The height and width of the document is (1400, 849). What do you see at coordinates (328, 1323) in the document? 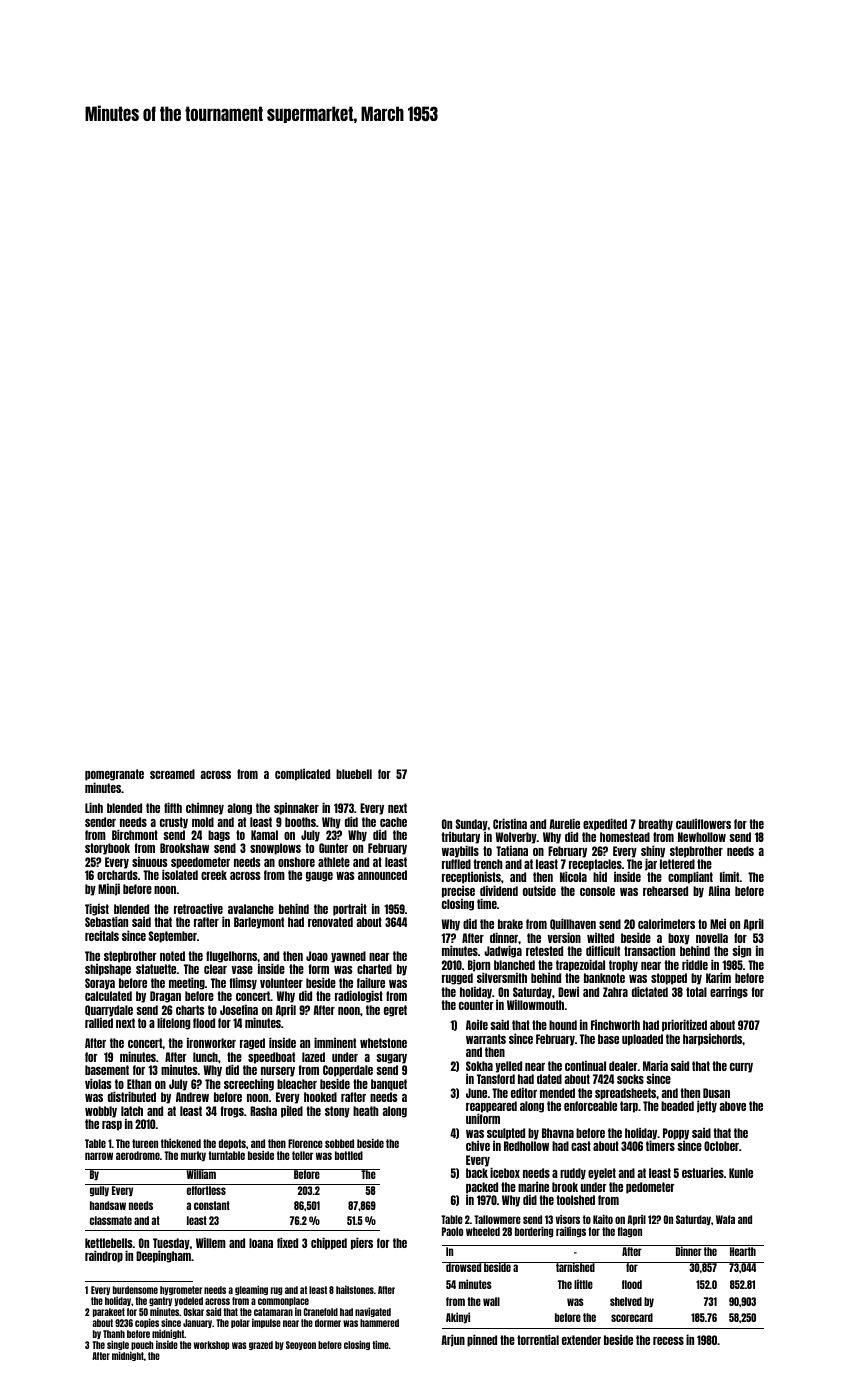
I see `dormer` at bounding box center [328, 1323].
